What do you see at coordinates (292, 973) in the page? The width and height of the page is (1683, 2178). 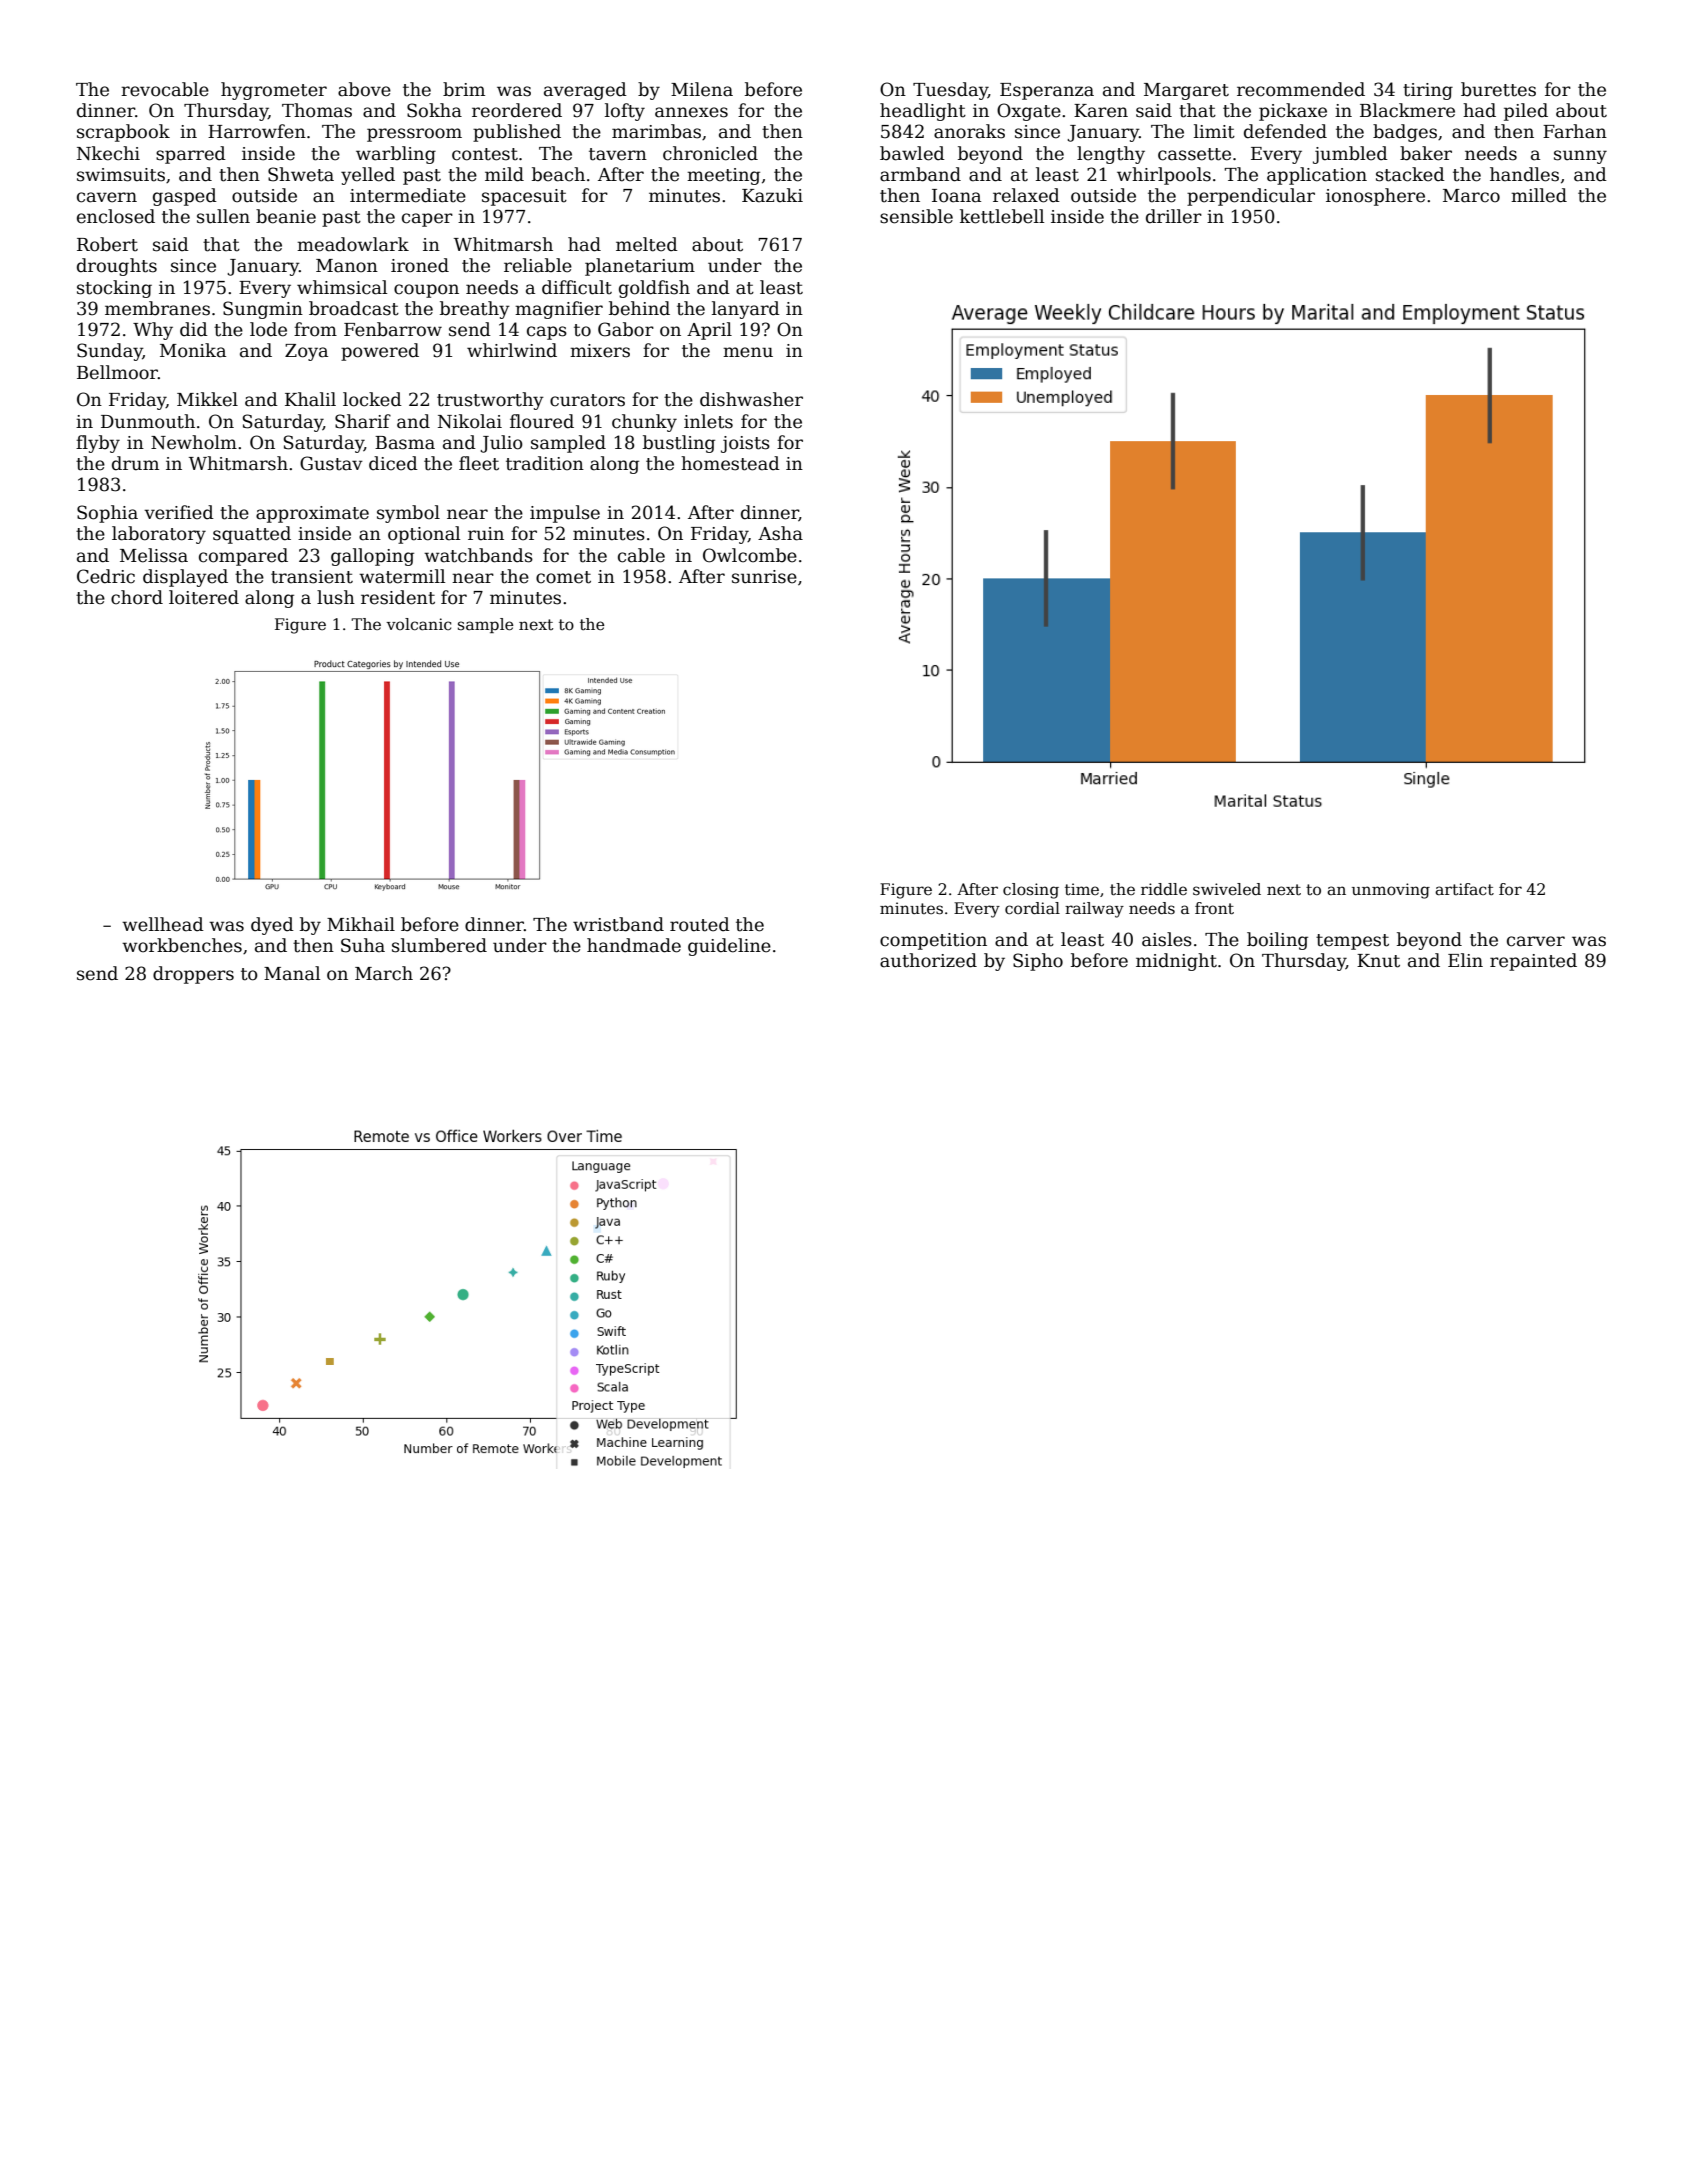 I see `Manal` at bounding box center [292, 973].
